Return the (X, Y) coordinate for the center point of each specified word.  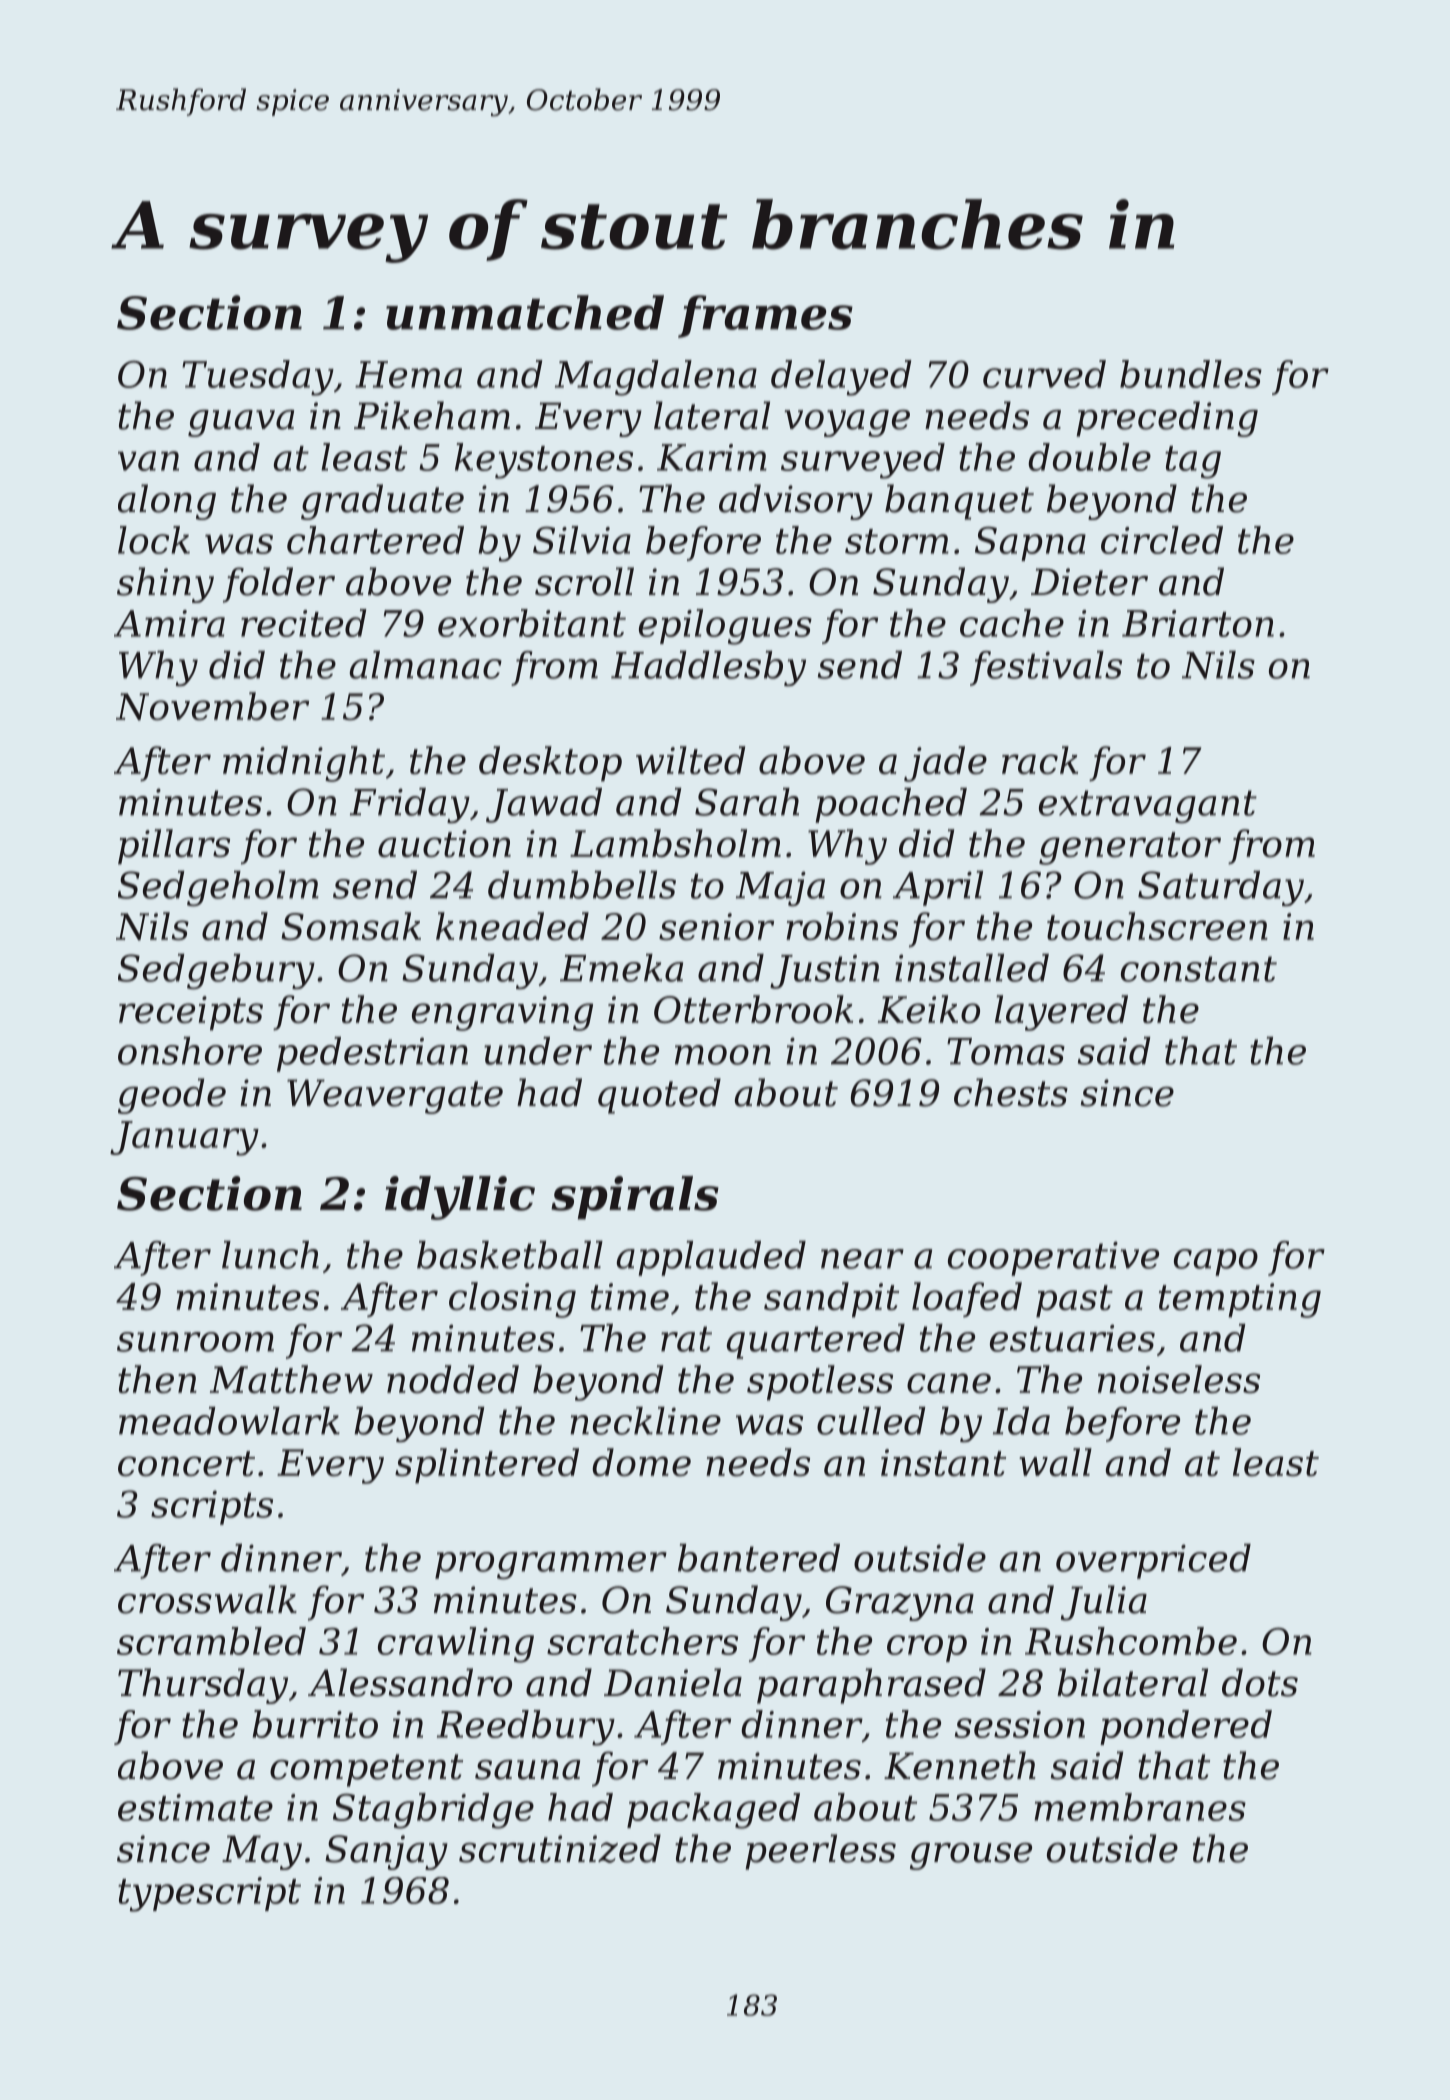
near (862, 1259)
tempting (1240, 1300)
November (212, 706)
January (184, 1138)
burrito (315, 1724)
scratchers (642, 1641)
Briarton (1198, 623)
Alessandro (410, 1682)
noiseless (1179, 1379)
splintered (487, 1466)
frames (765, 316)
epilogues (725, 627)
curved (1044, 374)
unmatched (525, 312)
